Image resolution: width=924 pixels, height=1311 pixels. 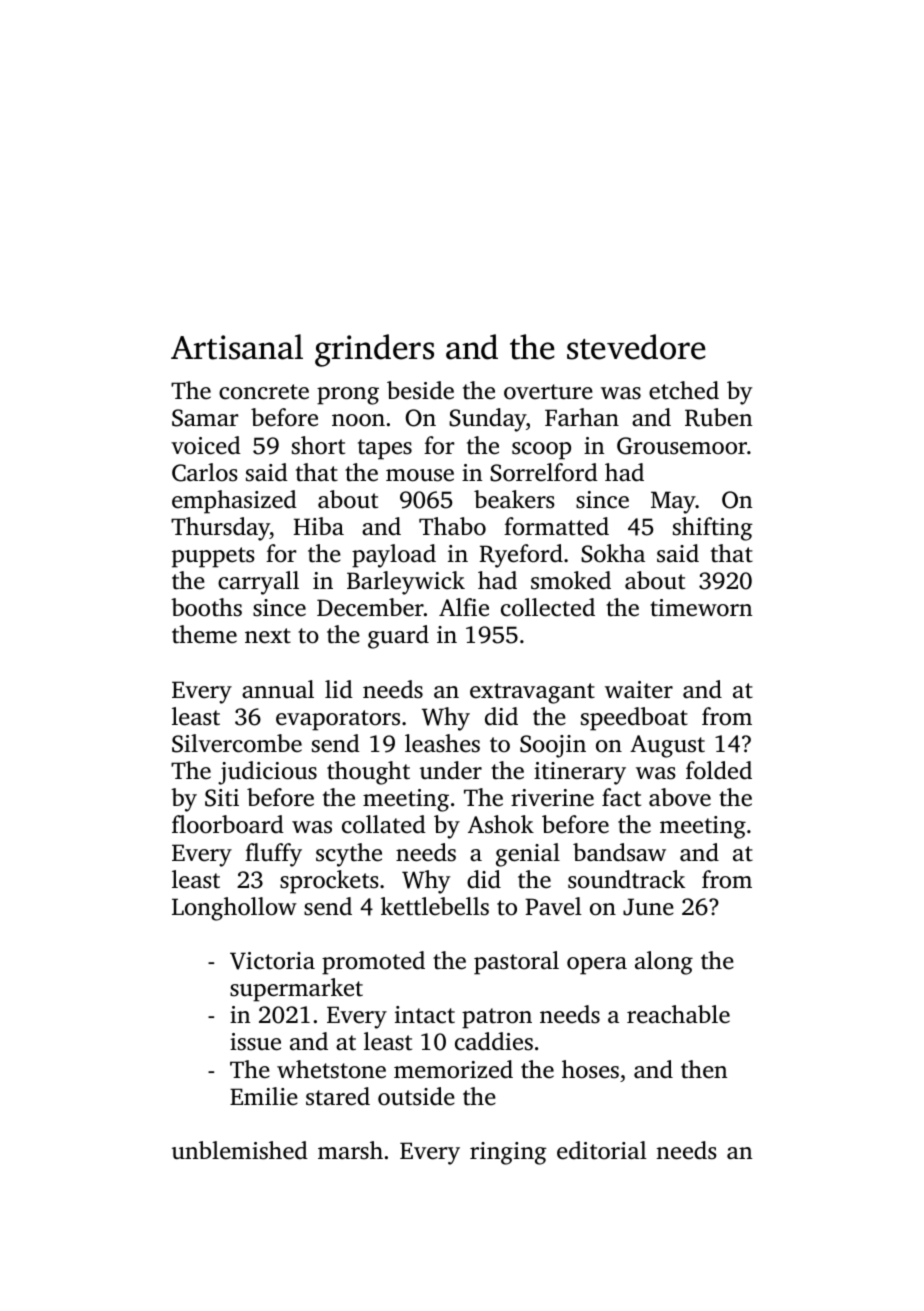 I want to click on beside, so click(x=420, y=390).
